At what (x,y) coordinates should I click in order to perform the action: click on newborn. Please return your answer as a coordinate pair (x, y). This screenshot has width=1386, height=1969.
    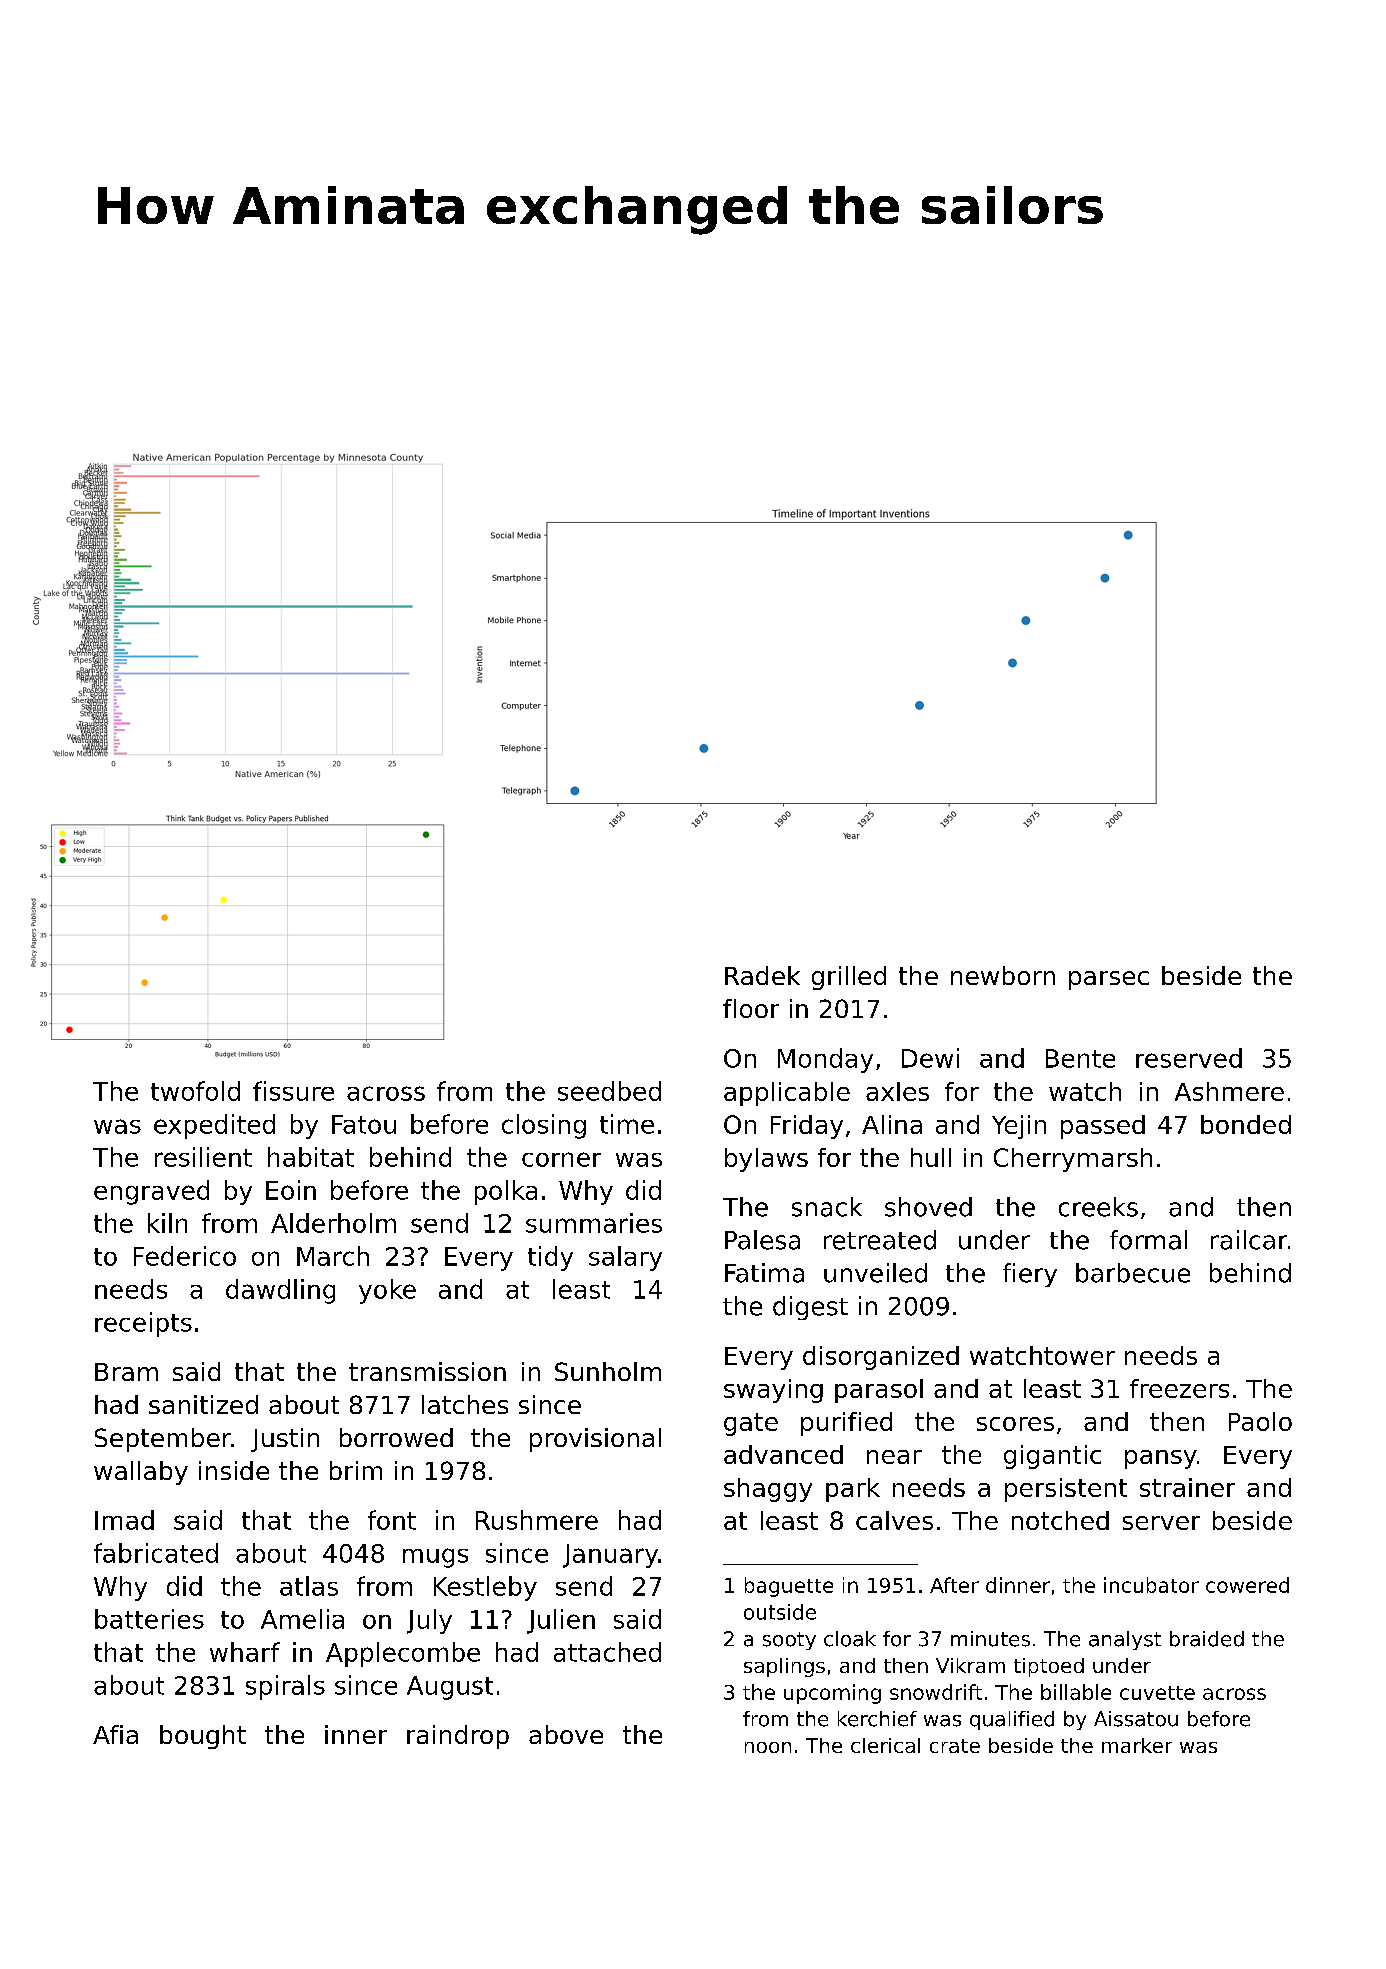
    Looking at the image, I should click on (1003, 975).
